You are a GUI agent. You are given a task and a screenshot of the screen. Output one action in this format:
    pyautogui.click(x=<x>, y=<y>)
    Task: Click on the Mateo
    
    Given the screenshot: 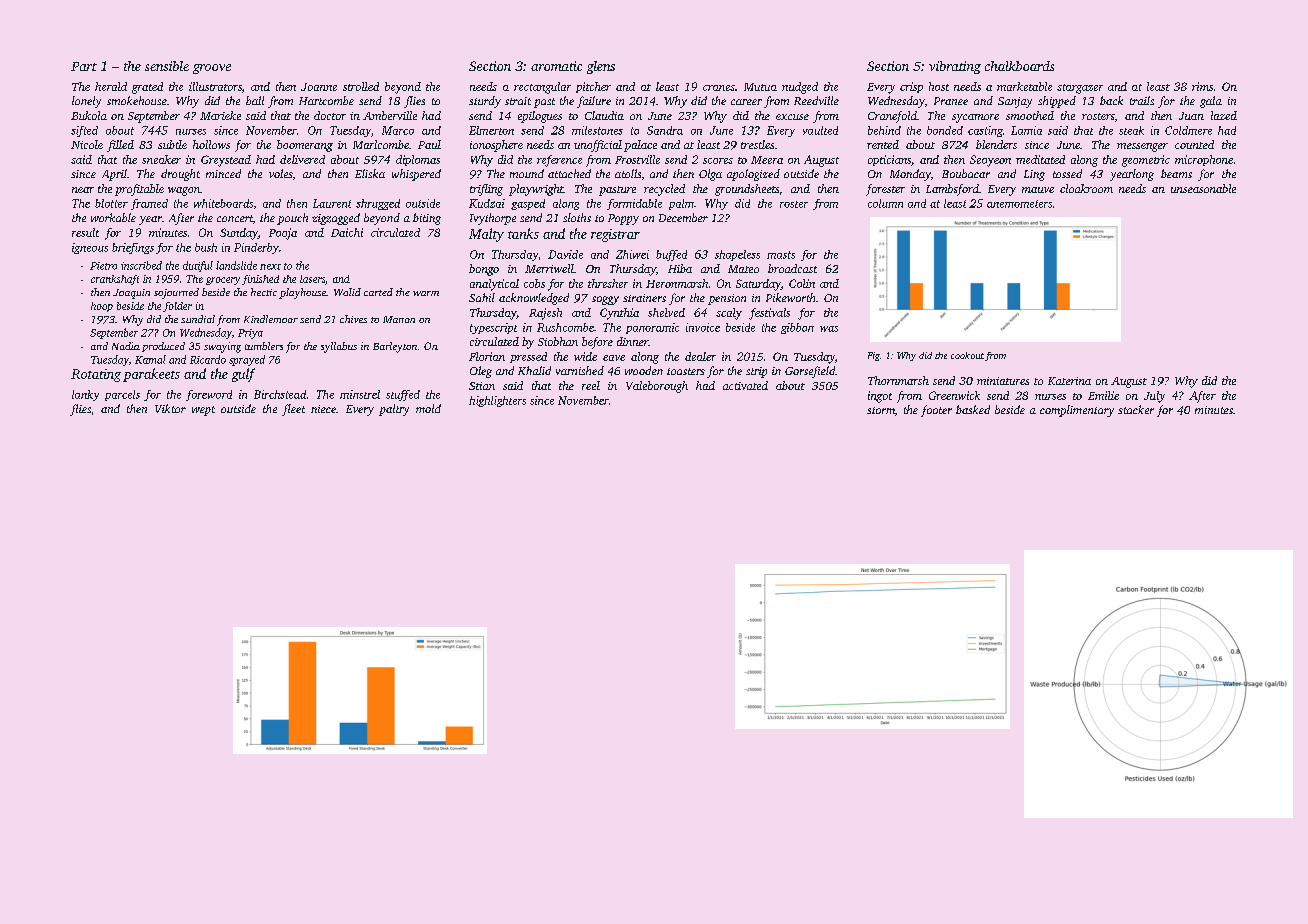 What is the action you would take?
    pyautogui.click(x=743, y=269)
